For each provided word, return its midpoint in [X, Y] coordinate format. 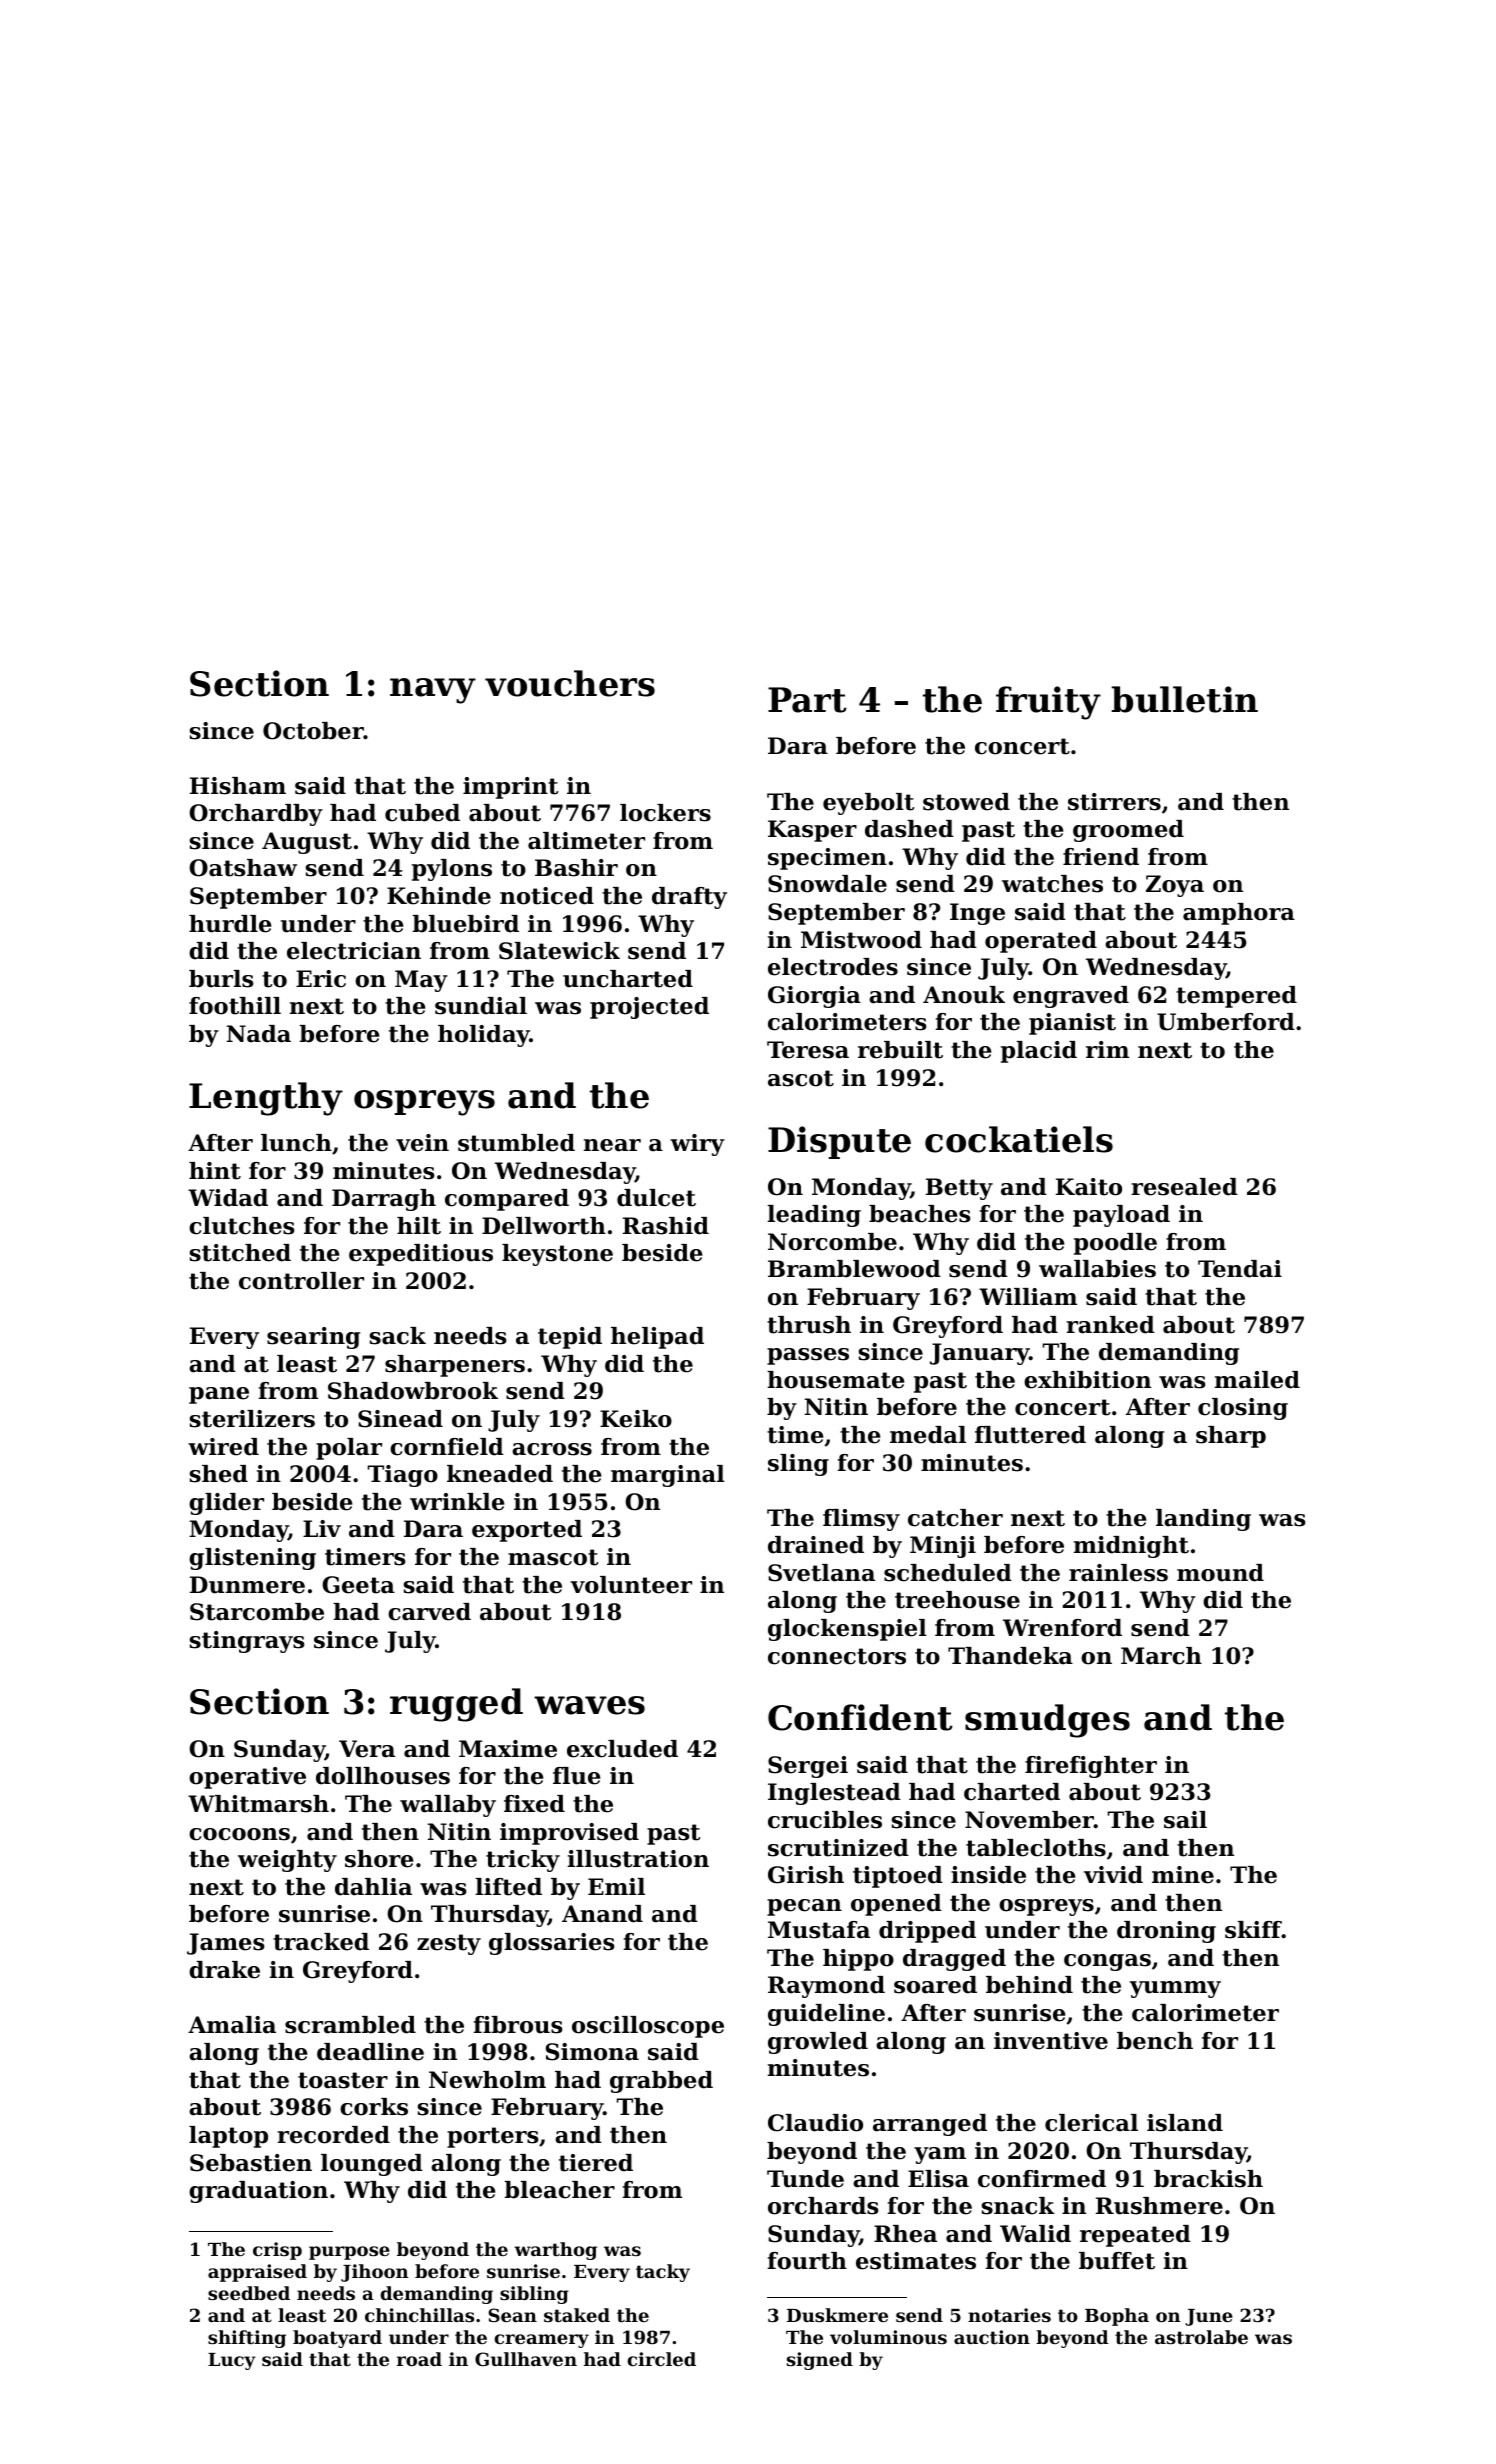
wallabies [1097, 1269]
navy [433, 691]
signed [820, 2361]
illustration [638, 1859]
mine [1183, 1875]
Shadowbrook [413, 1391]
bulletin [1185, 699]
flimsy [861, 1520]
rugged [456, 1705]
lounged [372, 2165]
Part [807, 700]
